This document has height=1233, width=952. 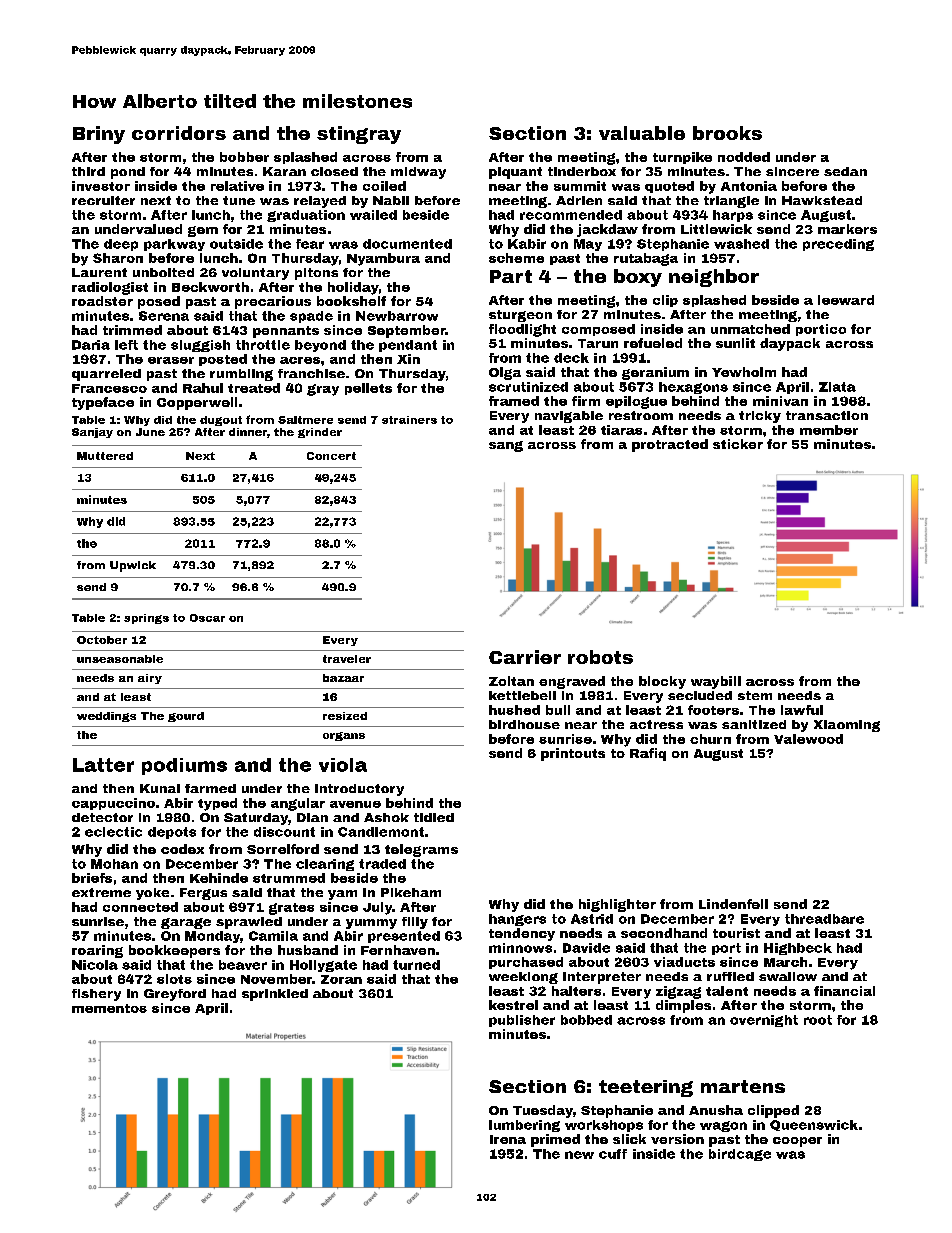 I want to click on martens, so click(x=743, y=1086).
